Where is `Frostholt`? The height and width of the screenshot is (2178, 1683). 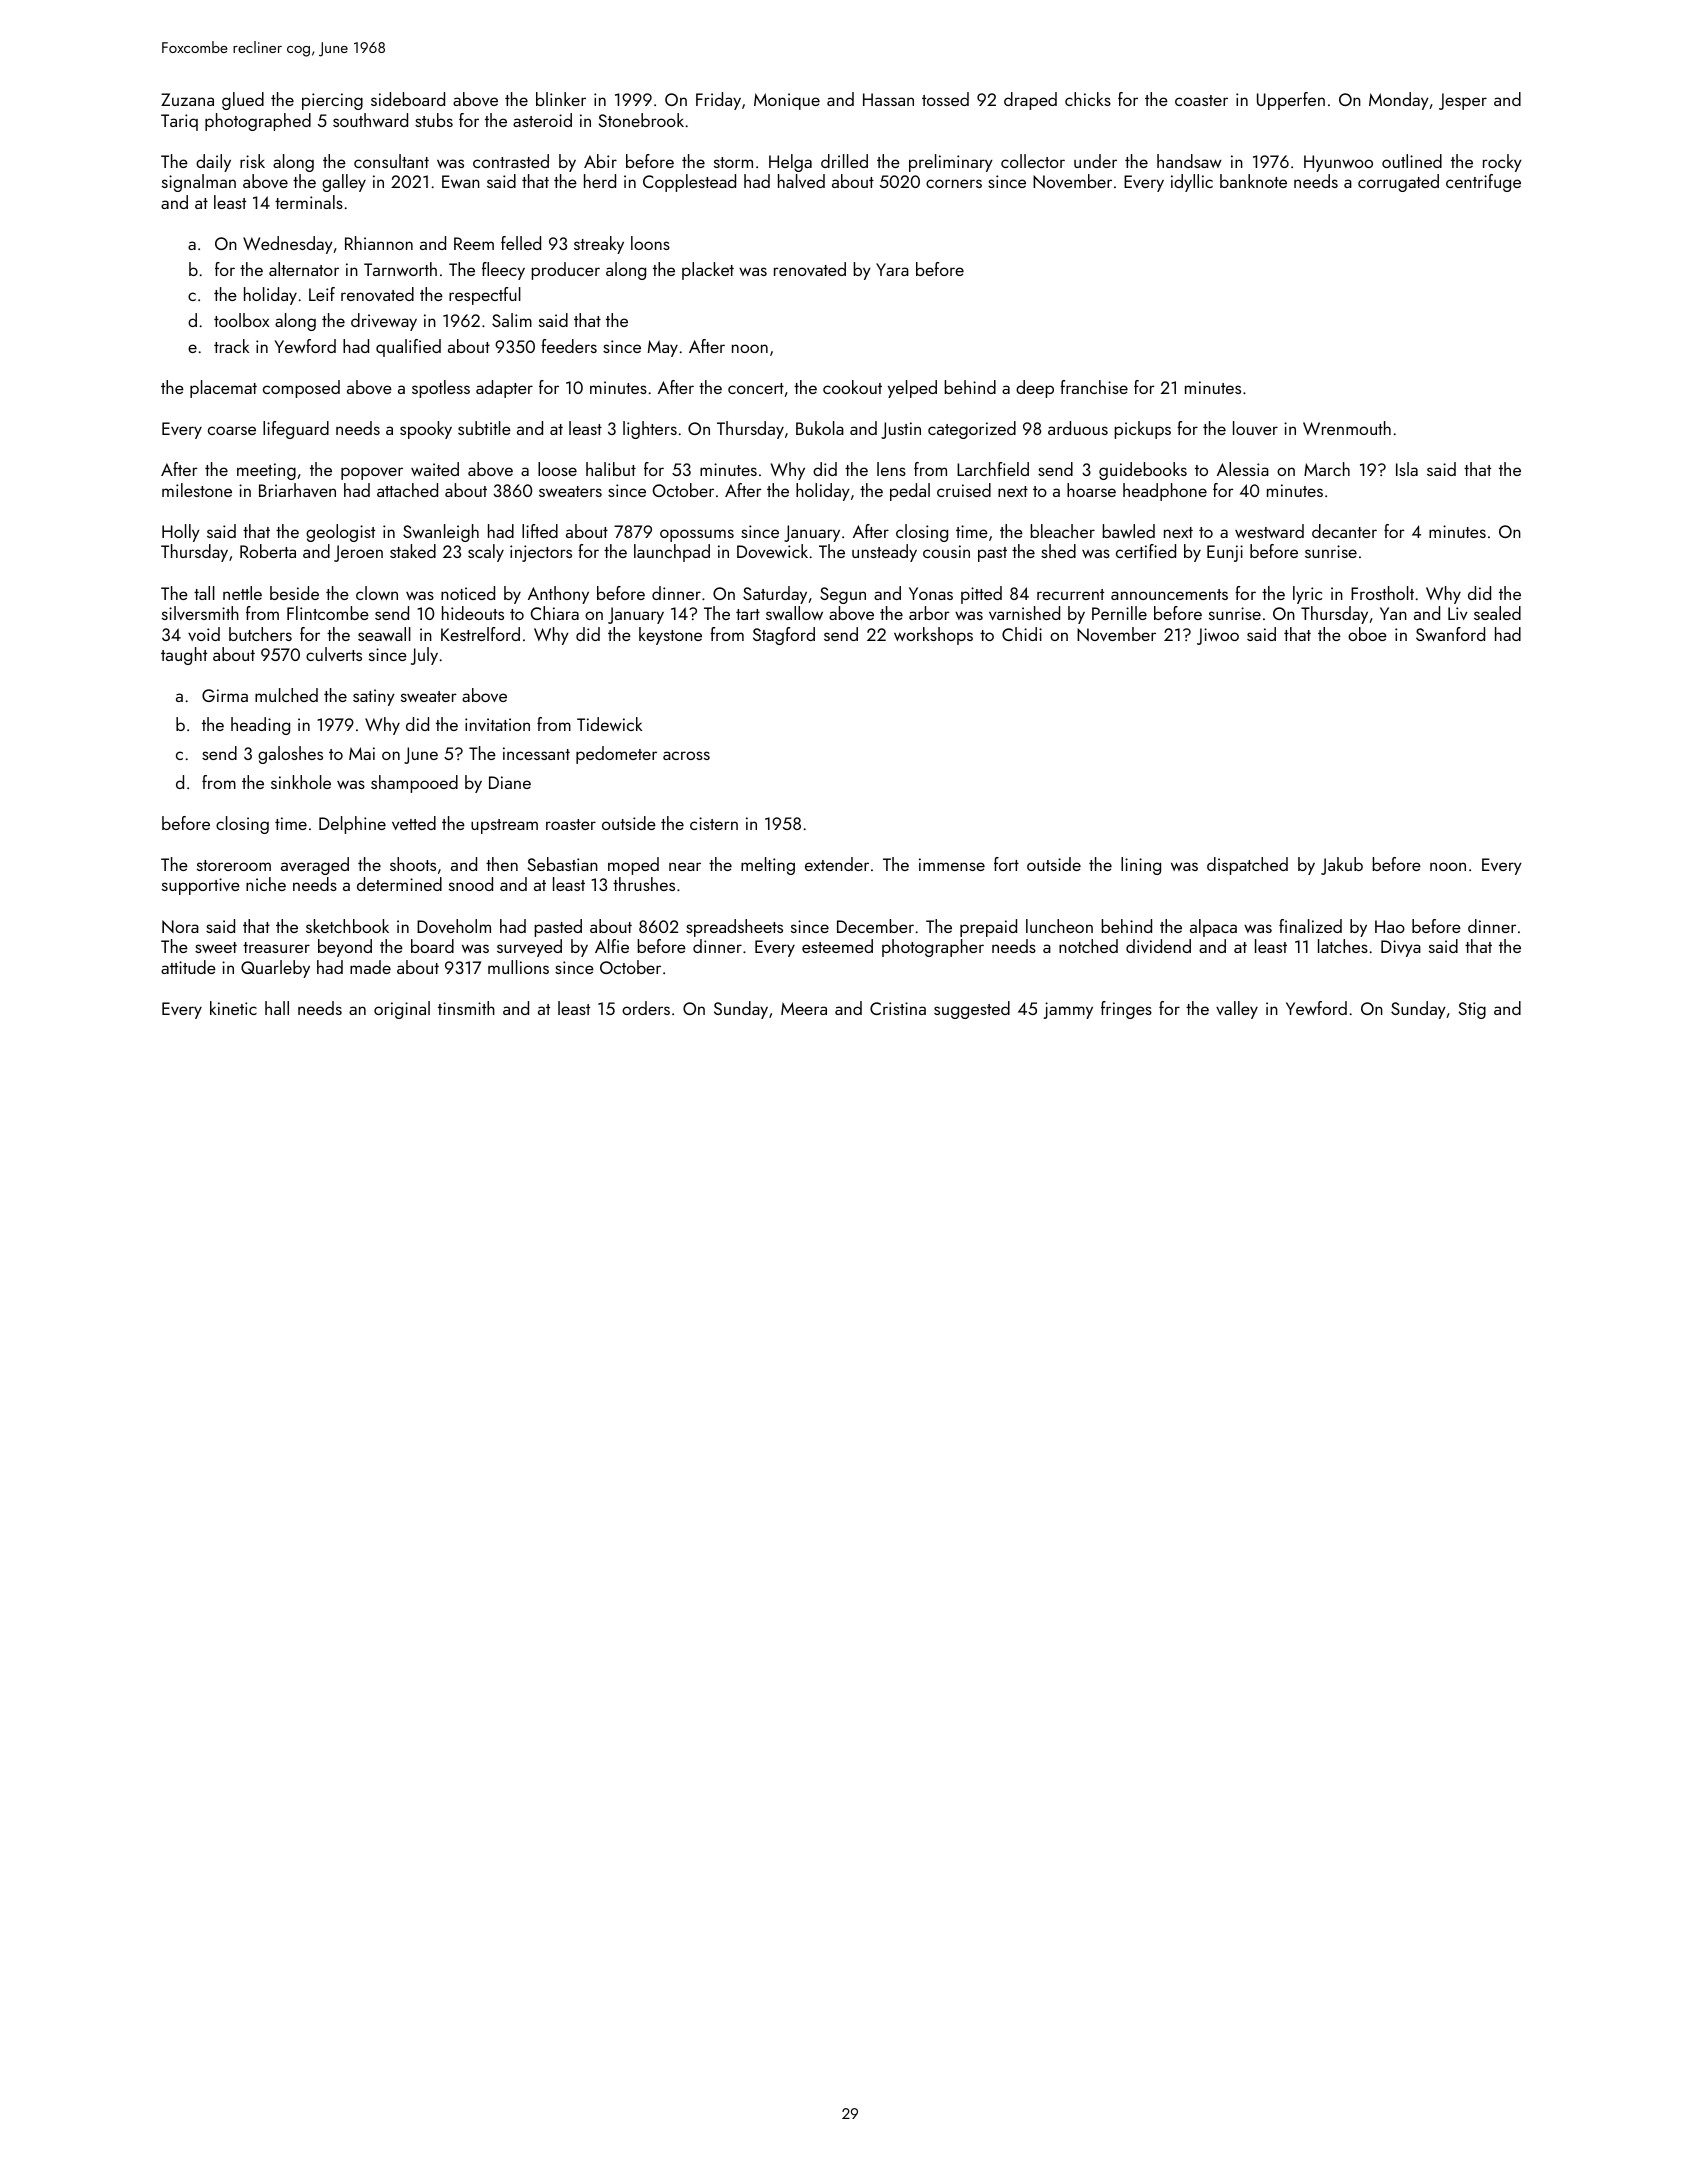
Frostholt is located at coordinates (1382, 593).
